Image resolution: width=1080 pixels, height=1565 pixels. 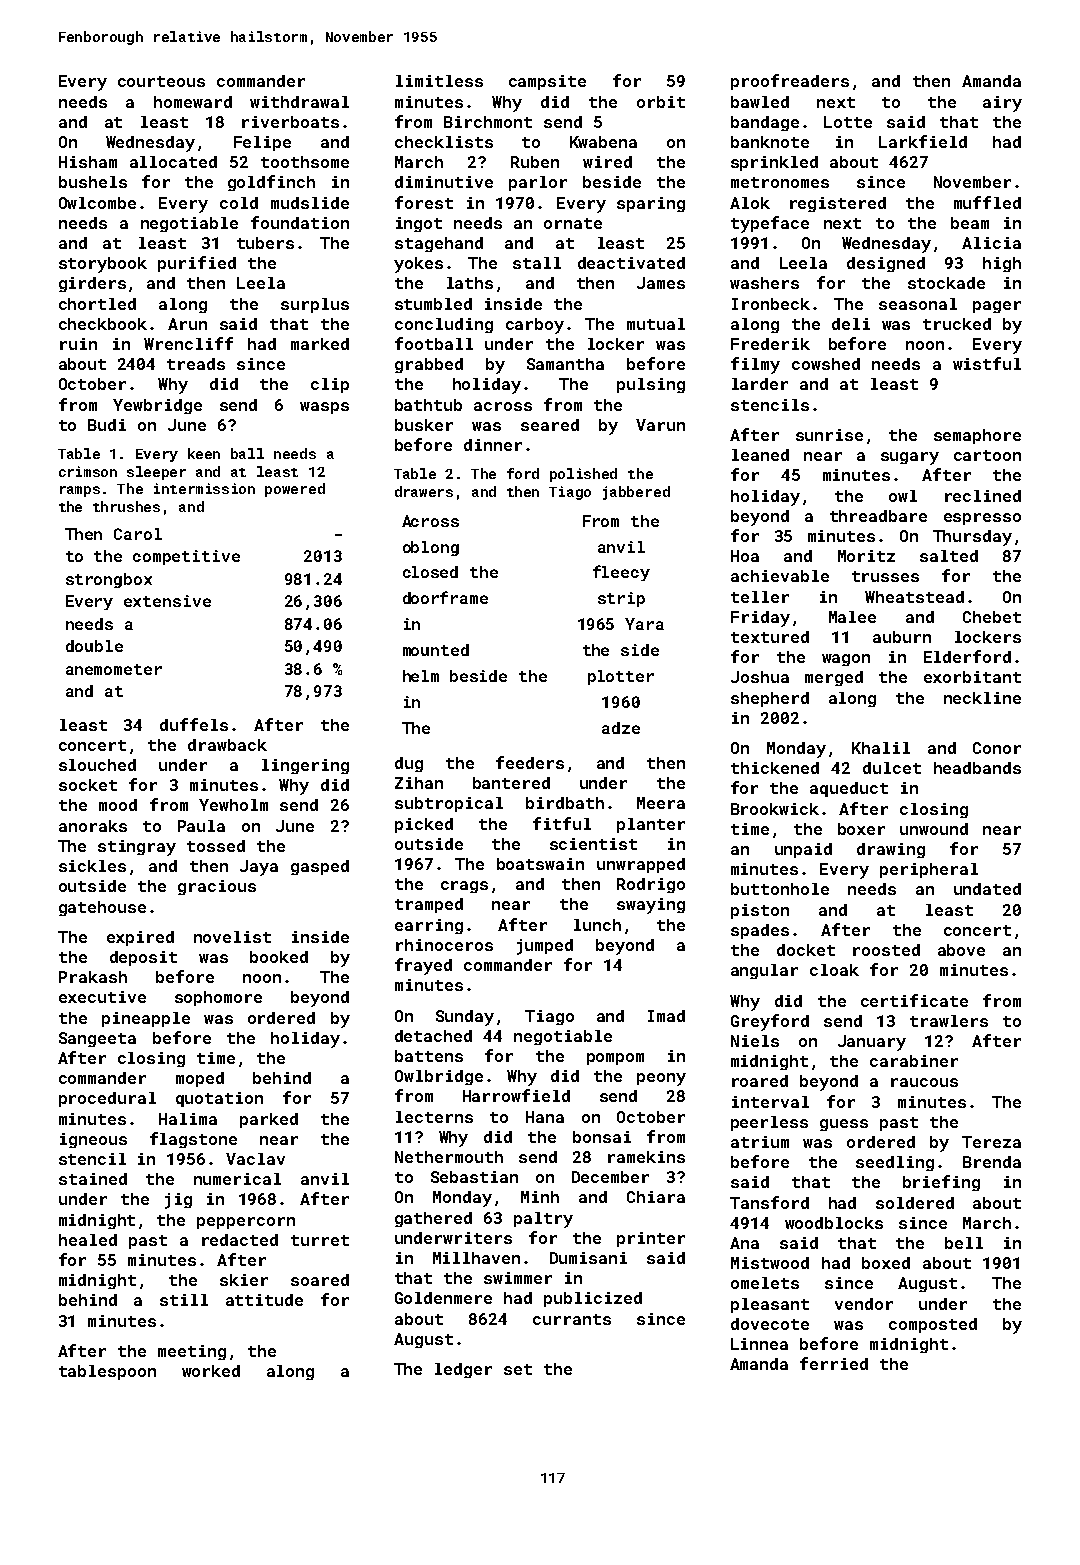 What do you see at coordinates (864, 1304) in the screenshot?
I see `vendor` at bounding box center [864, 1304].
